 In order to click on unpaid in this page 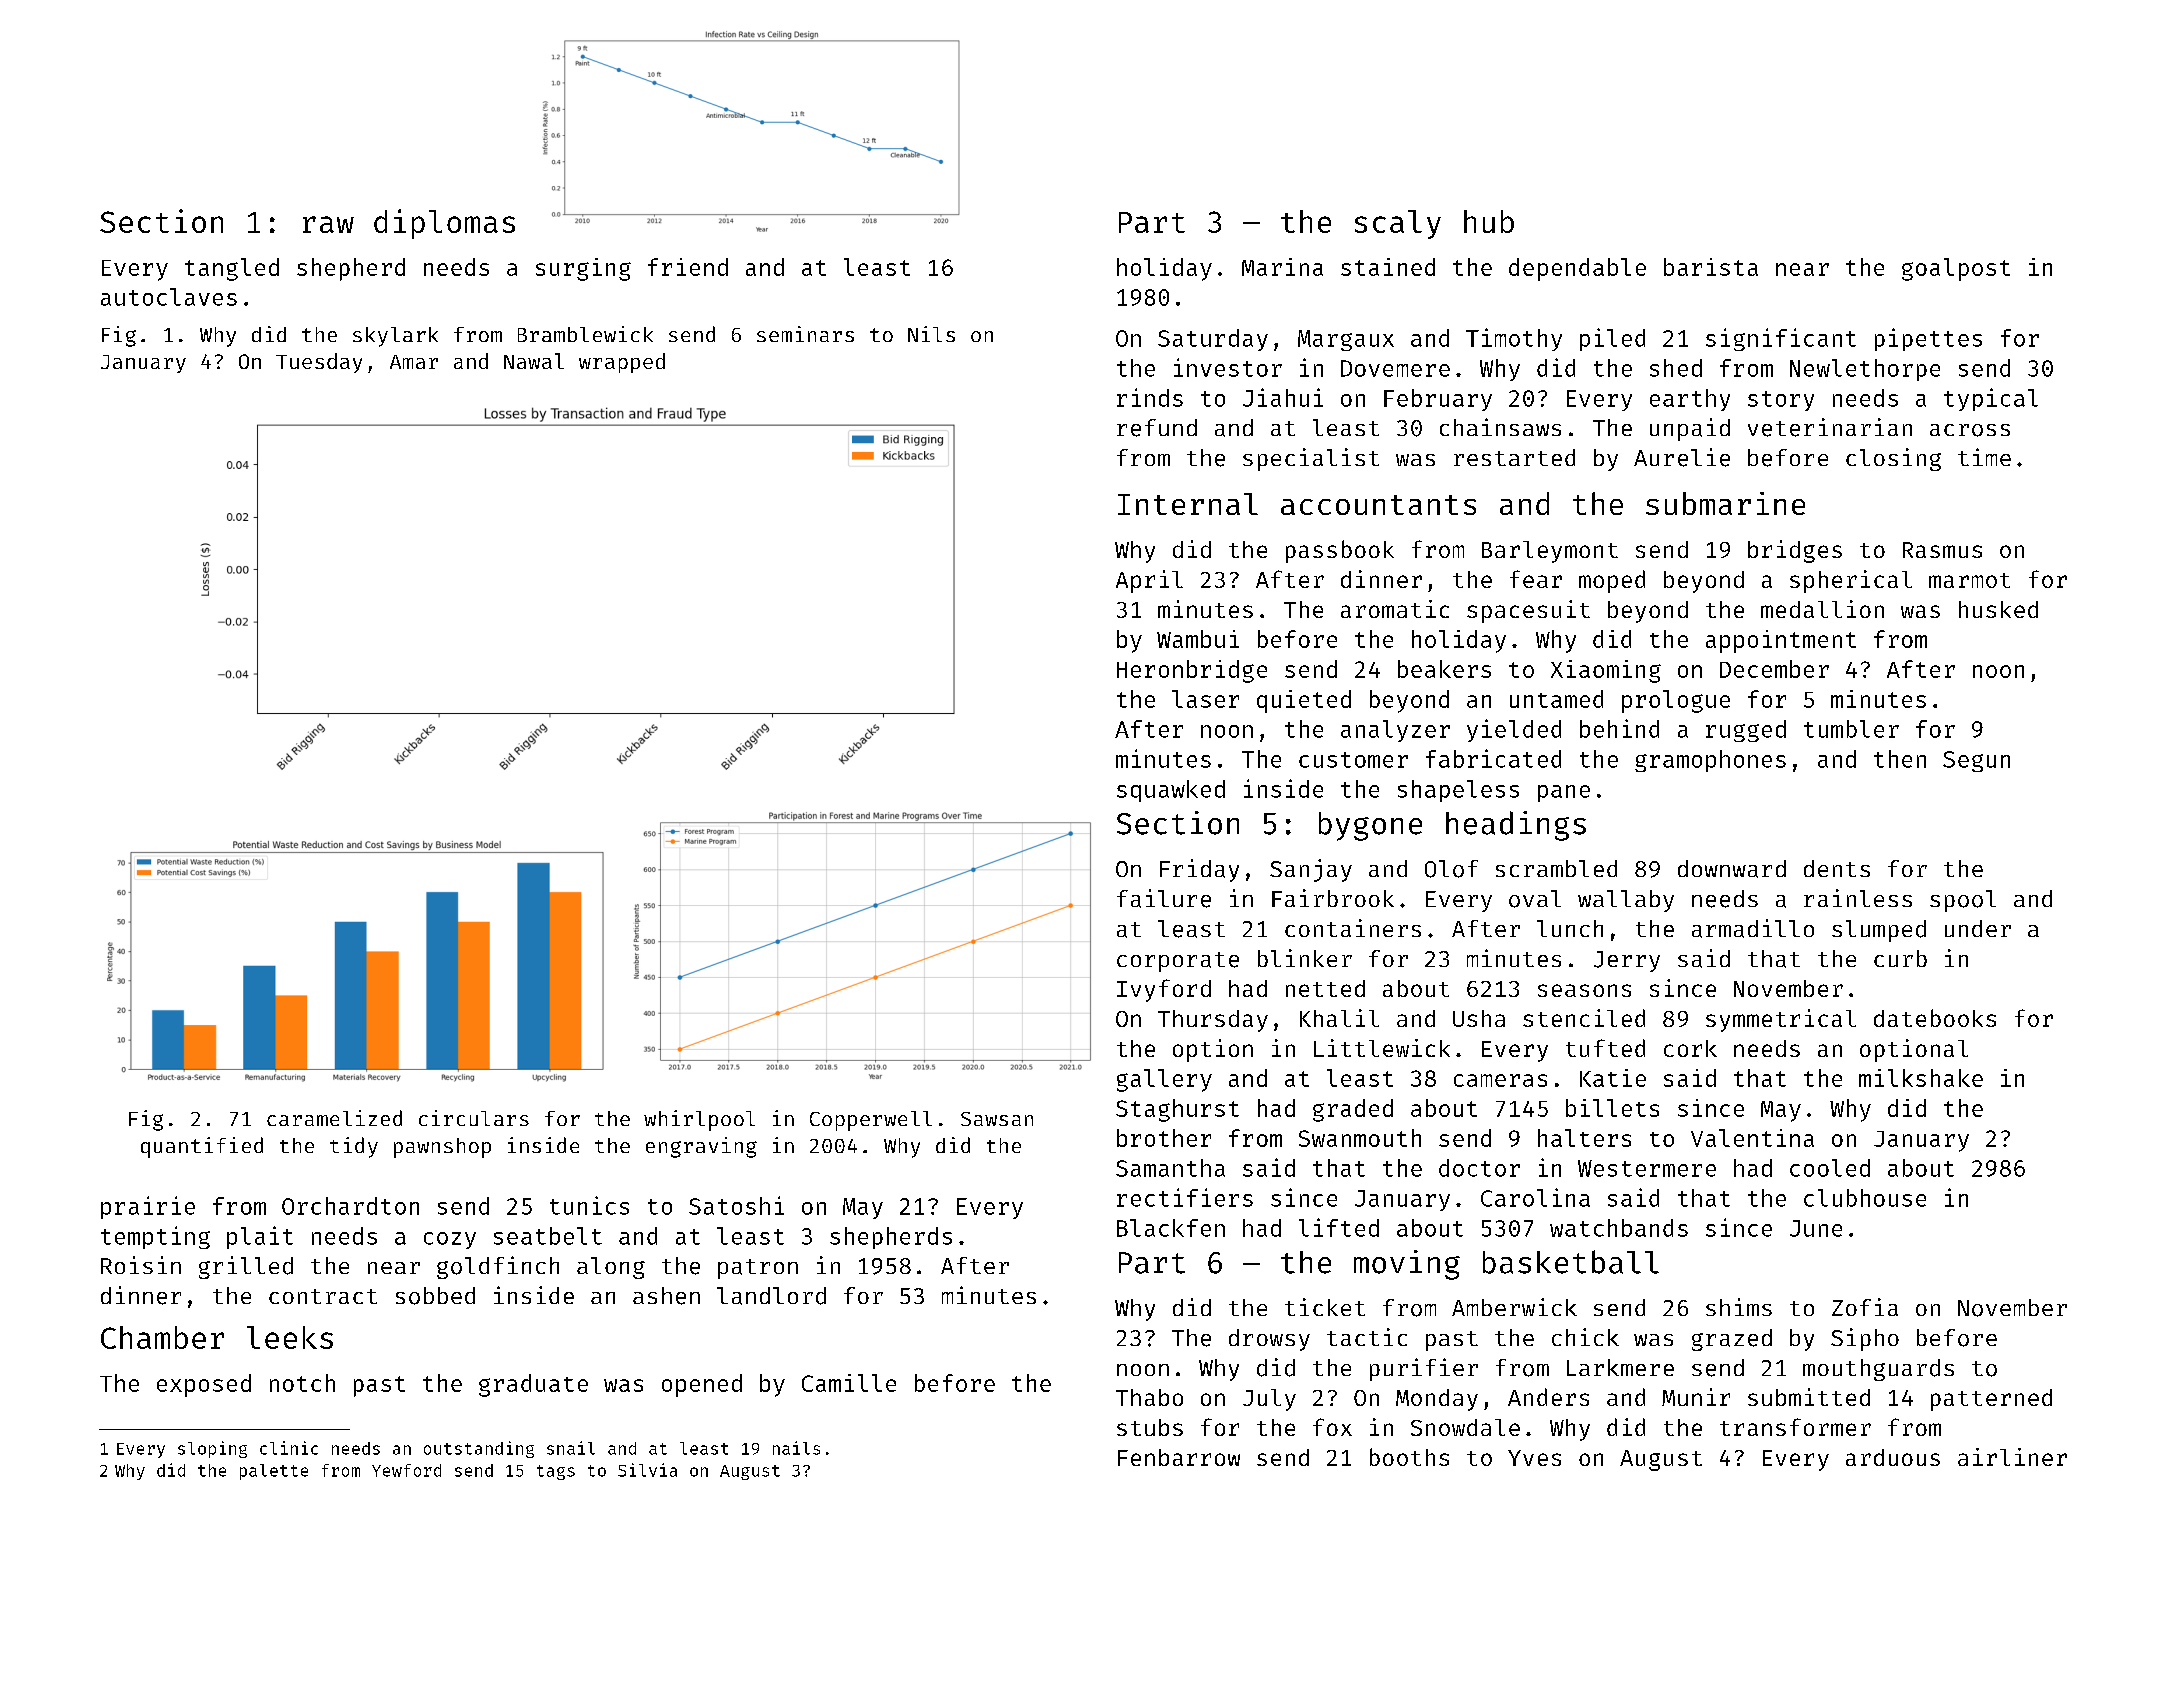, I will do `click(1690, 429)`.
